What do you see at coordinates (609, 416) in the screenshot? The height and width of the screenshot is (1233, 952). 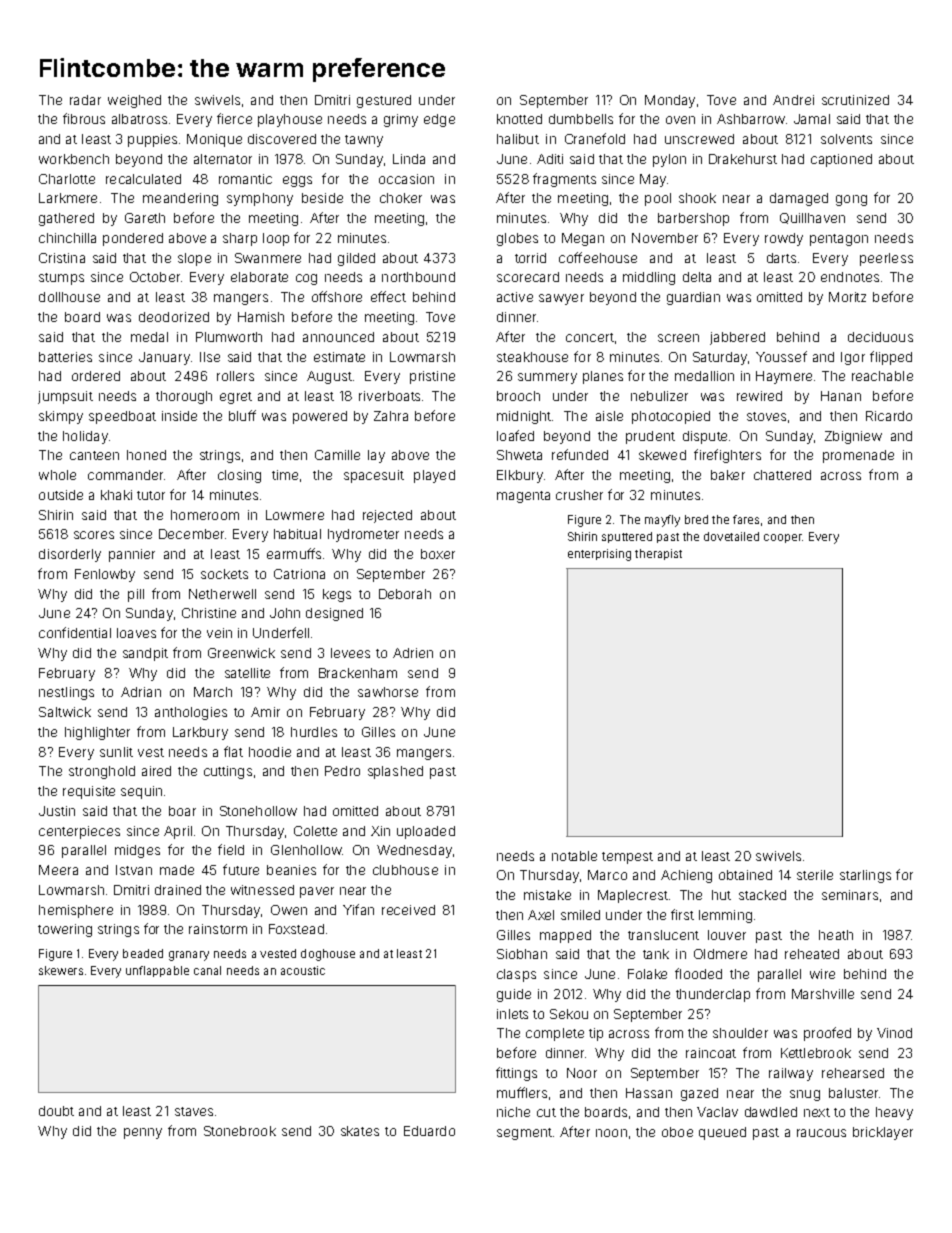 I see `aisle` at bounding box center [609, 416].
